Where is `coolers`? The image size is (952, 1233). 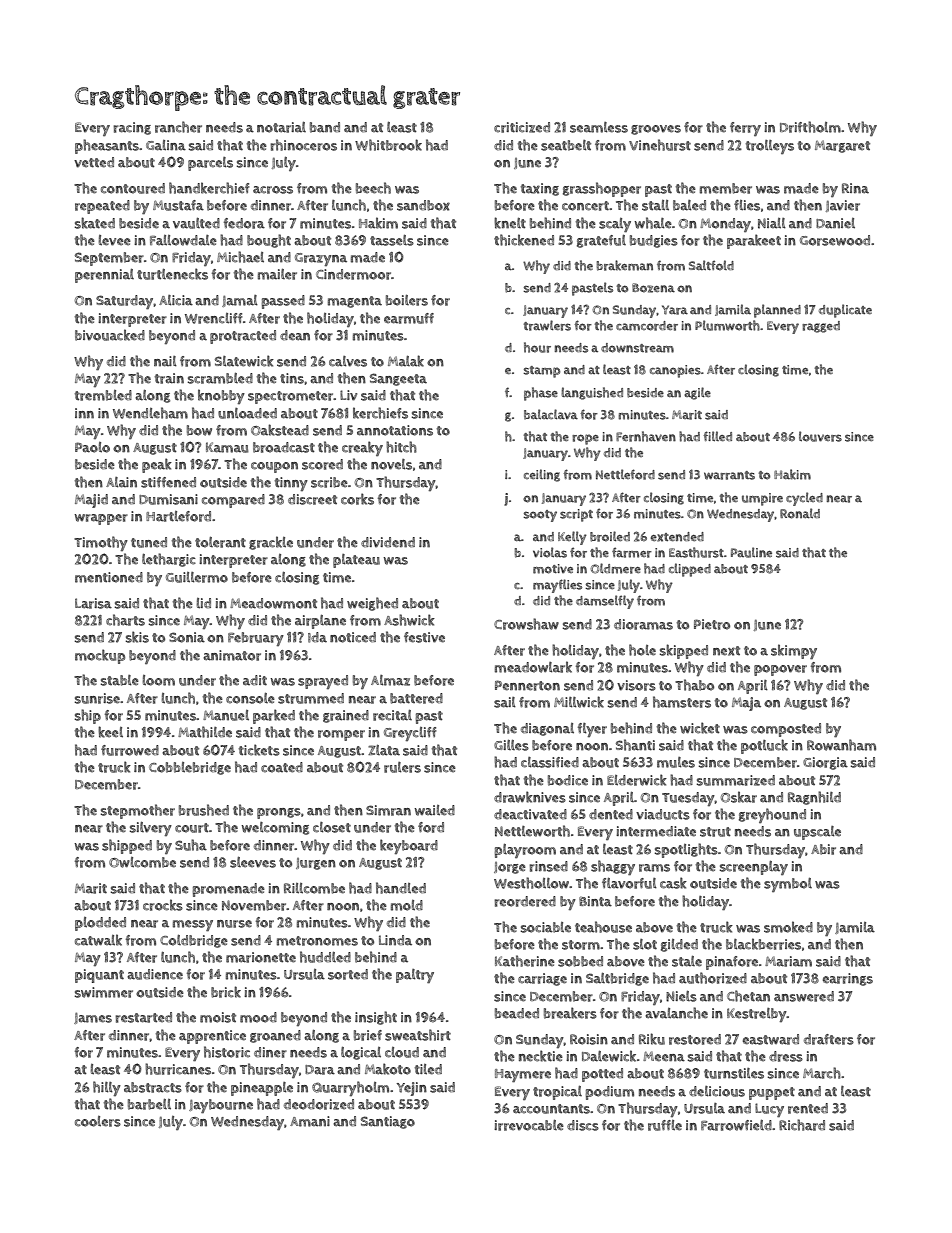
coolers is located at coordinates (98, 1121).
